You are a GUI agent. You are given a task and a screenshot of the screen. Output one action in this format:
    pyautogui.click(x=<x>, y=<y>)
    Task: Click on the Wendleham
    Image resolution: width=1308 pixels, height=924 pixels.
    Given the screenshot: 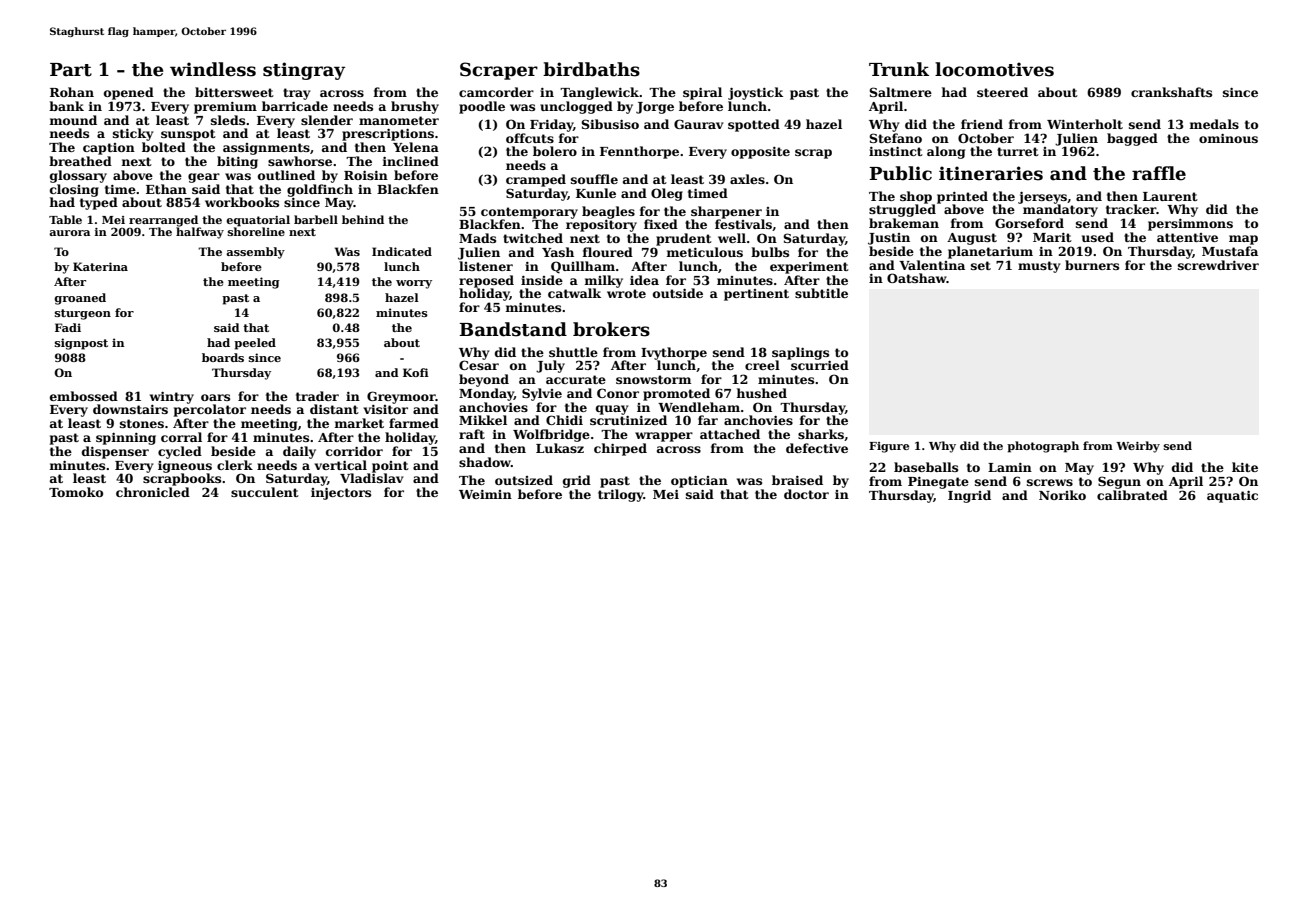 What is the action you would take?
    pyautogui.click(x=699, y=407)
